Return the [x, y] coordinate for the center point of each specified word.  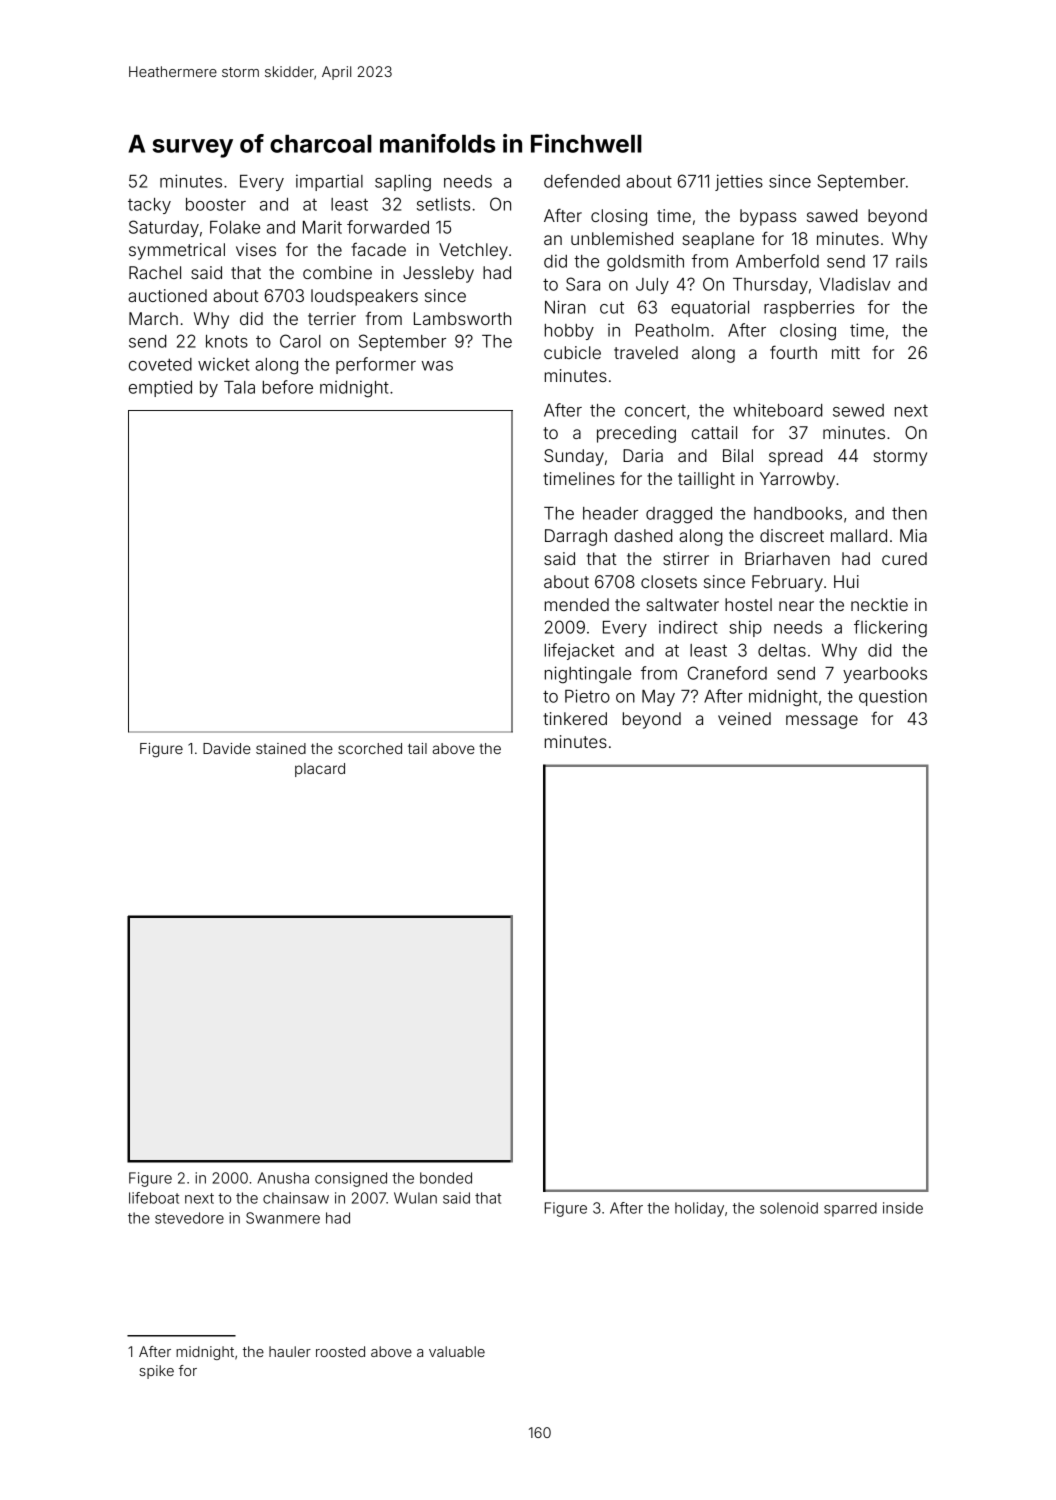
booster [216, 204]
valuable [457, 1351]
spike [156, 1372]
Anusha [283, 1178]
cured [904, 558]
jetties [739, 182]
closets [669, 581]
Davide [227, 748]
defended [582, 181]
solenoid [789, 1208]
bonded [446, 1178]
